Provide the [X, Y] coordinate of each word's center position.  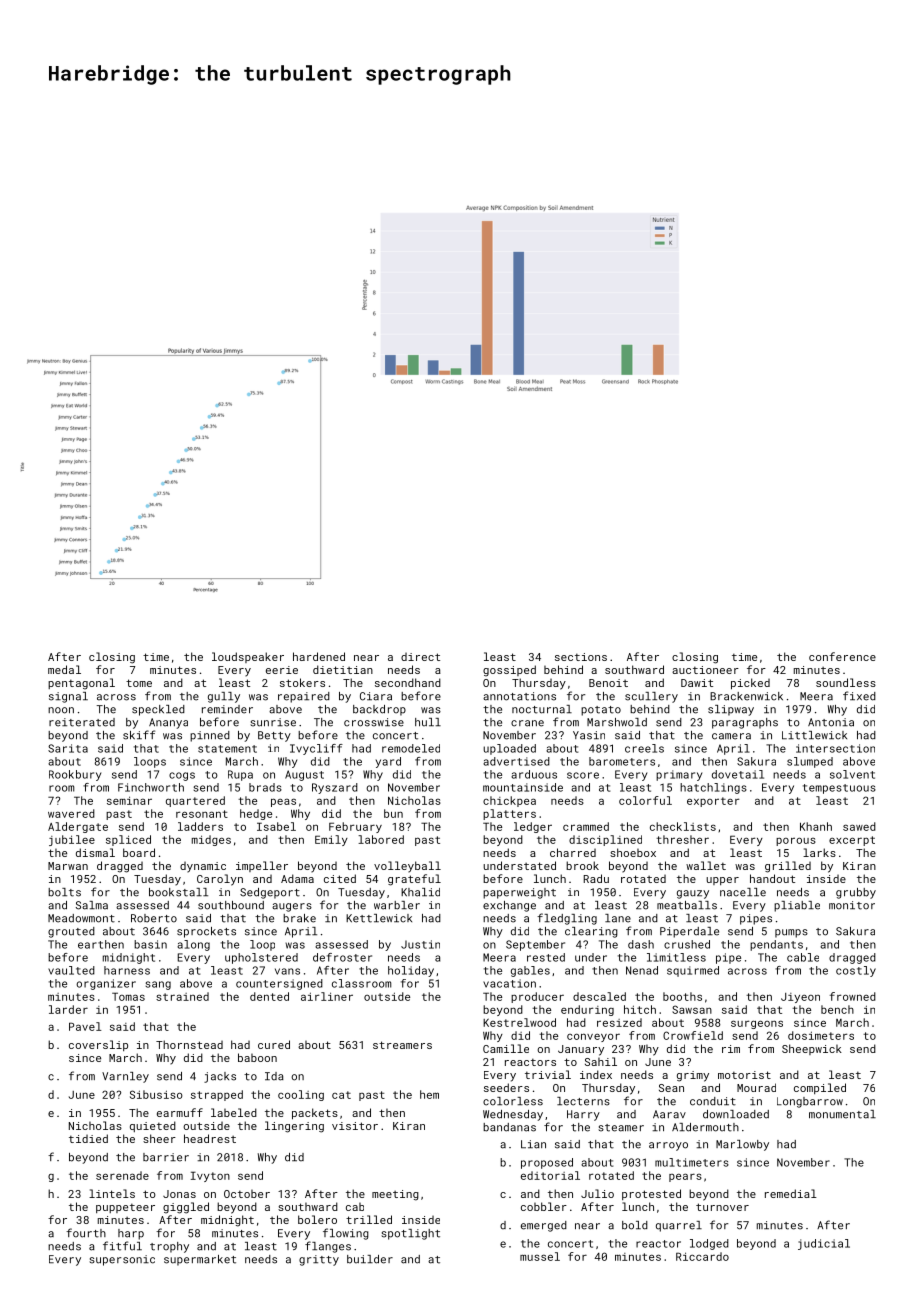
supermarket [200, 1260]
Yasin [589, 735]
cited [340, 878]
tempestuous [839, 789]
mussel [540, 1256]
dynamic [203, 867]
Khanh [816, 826]
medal [64, 669]
